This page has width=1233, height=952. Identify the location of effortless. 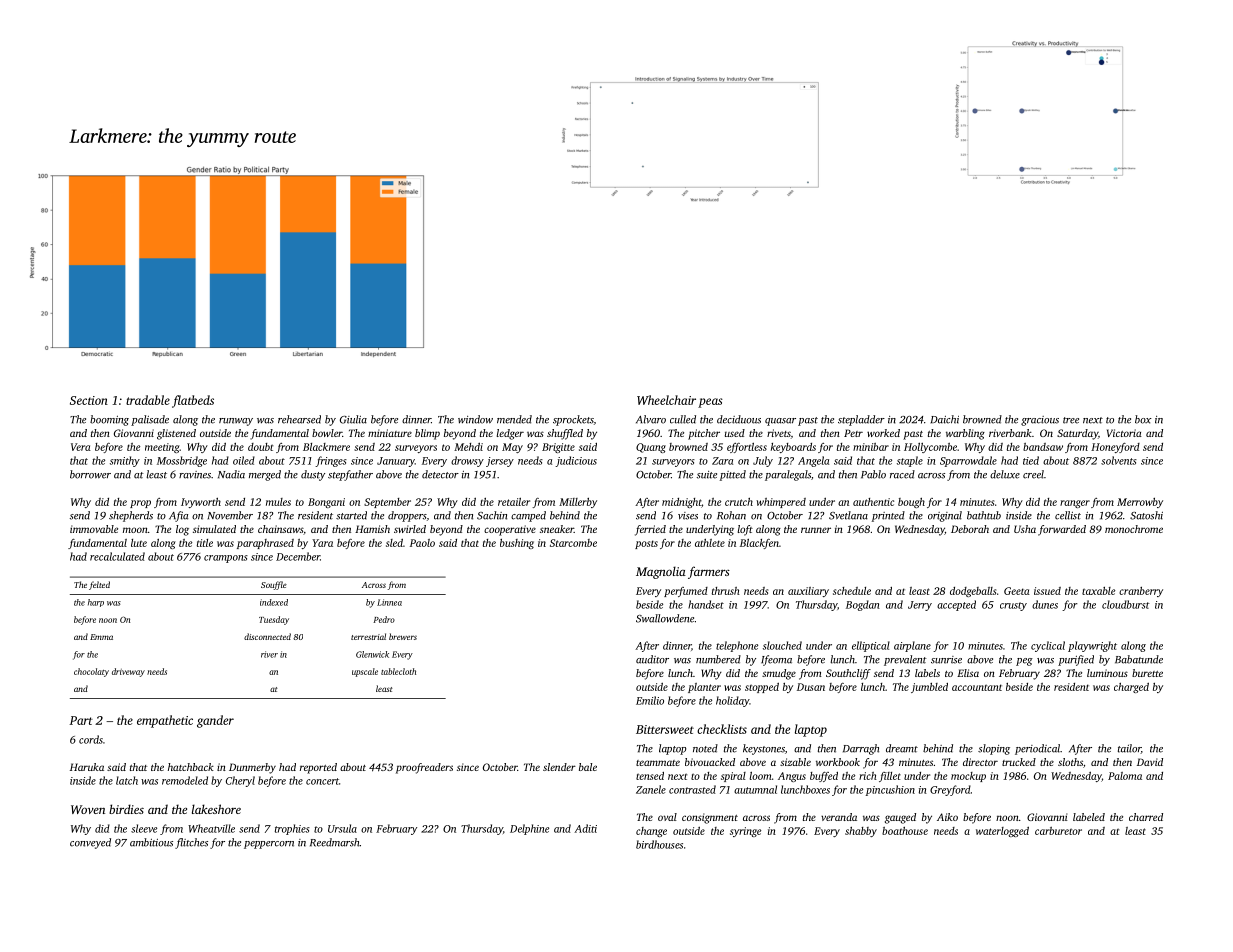
(747, 448).
